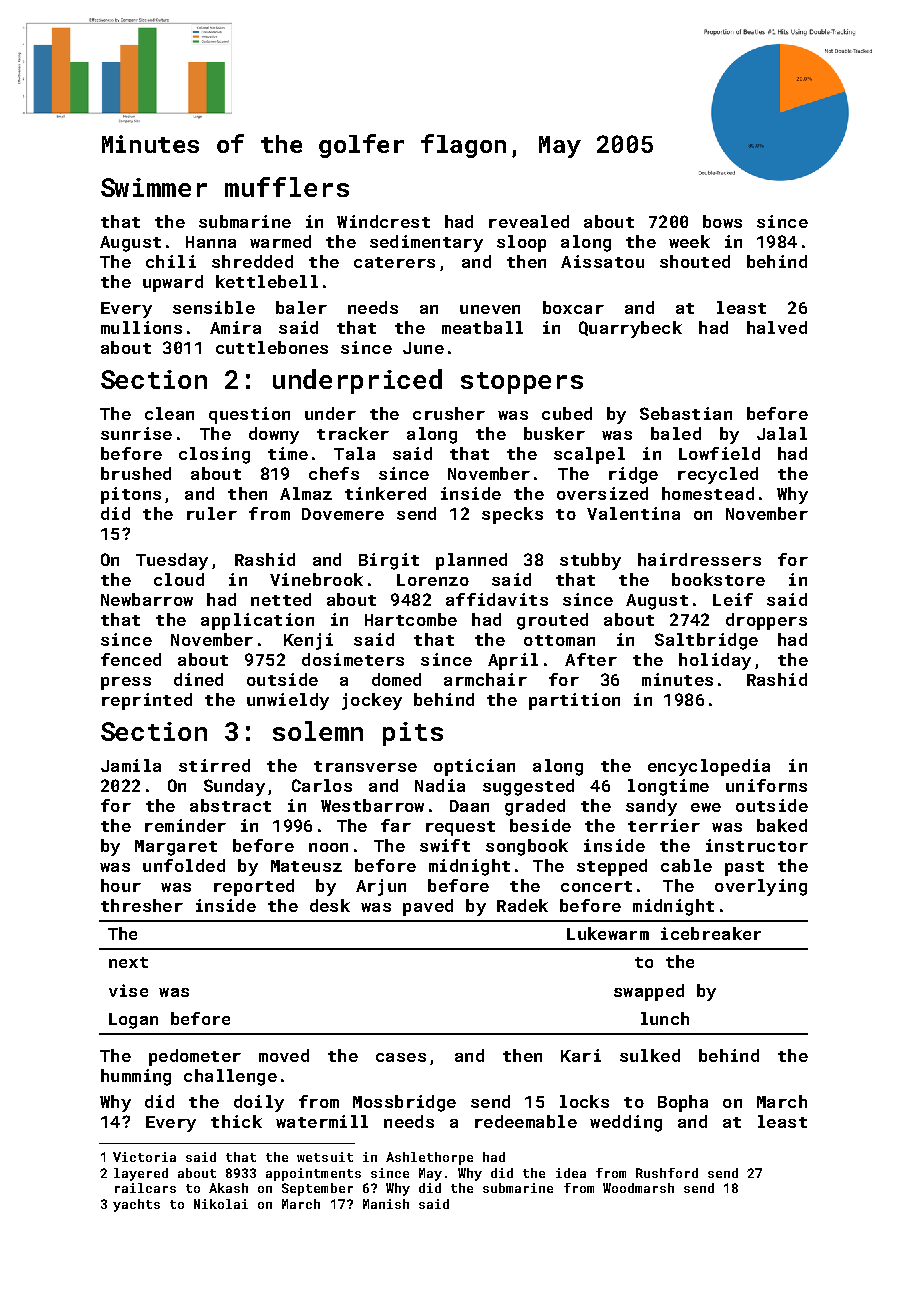  Describe the element at coordinates (766, 621) in the page. I see `droppers` at that location.
